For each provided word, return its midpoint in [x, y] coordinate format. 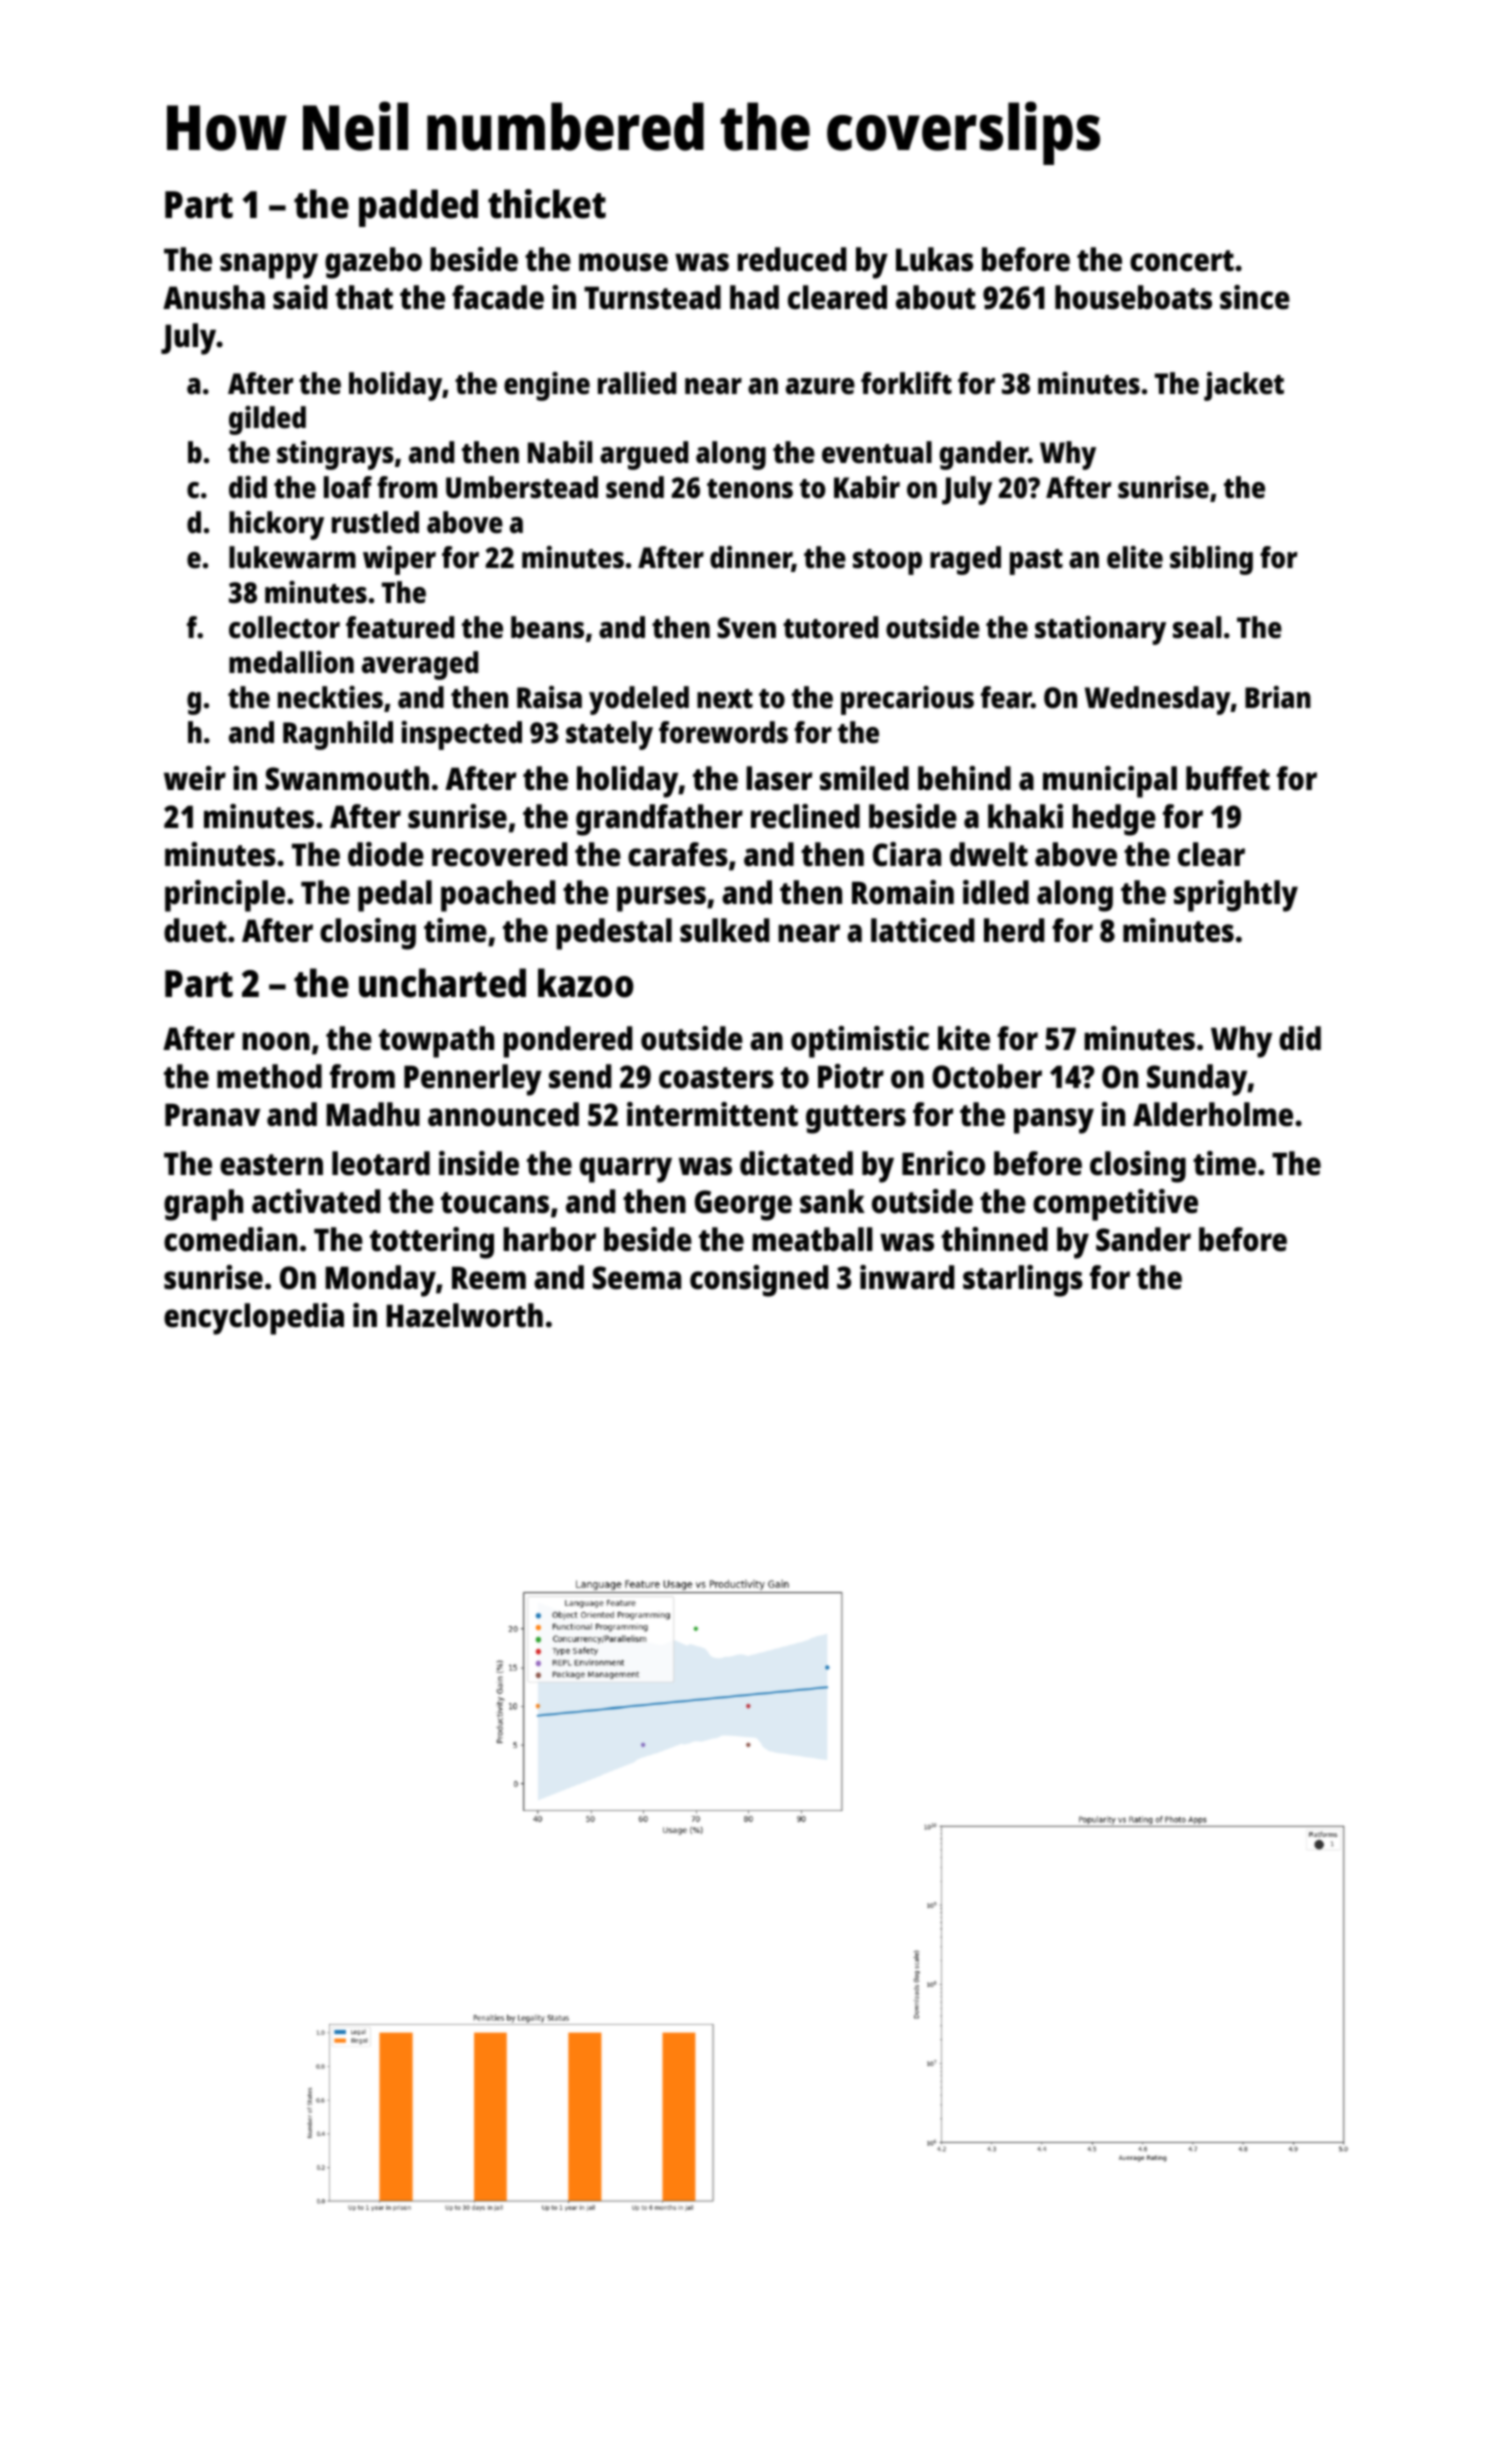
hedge [1114, 820]
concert [1182, 261]
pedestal [614, 934]
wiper [399, 560]
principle [225, 896]
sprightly [1236, 896]
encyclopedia [254, 1319]
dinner [751, 559]
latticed [922, 930]
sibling [1211, 560]
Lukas [934, 259]
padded [418, 208]
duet [195, 930]
